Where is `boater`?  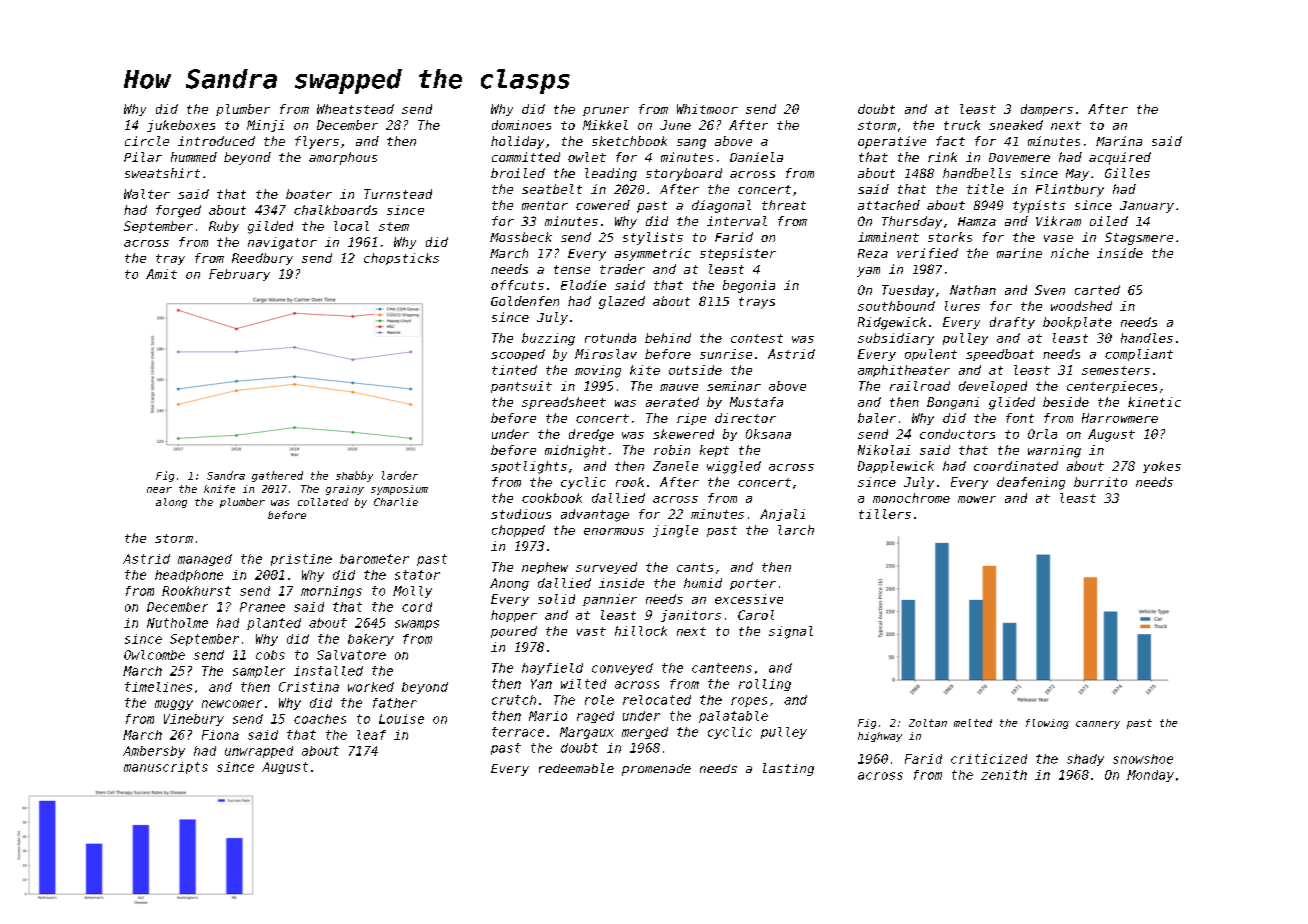
boater is located at coordinates (309, 194).
